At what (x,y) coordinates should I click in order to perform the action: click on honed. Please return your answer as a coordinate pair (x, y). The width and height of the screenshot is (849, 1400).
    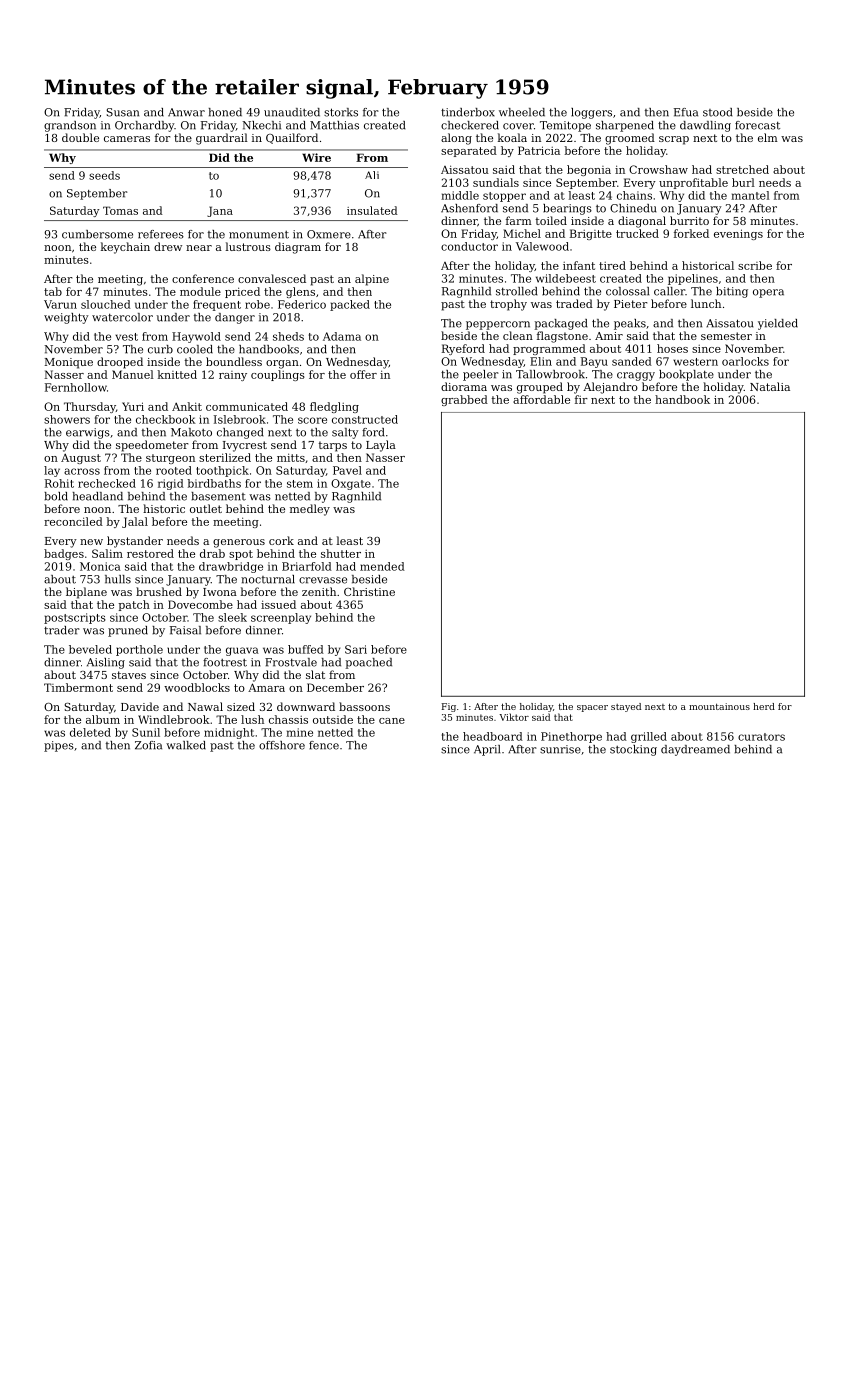
    Looking at the image, I should click on (225, 112).
